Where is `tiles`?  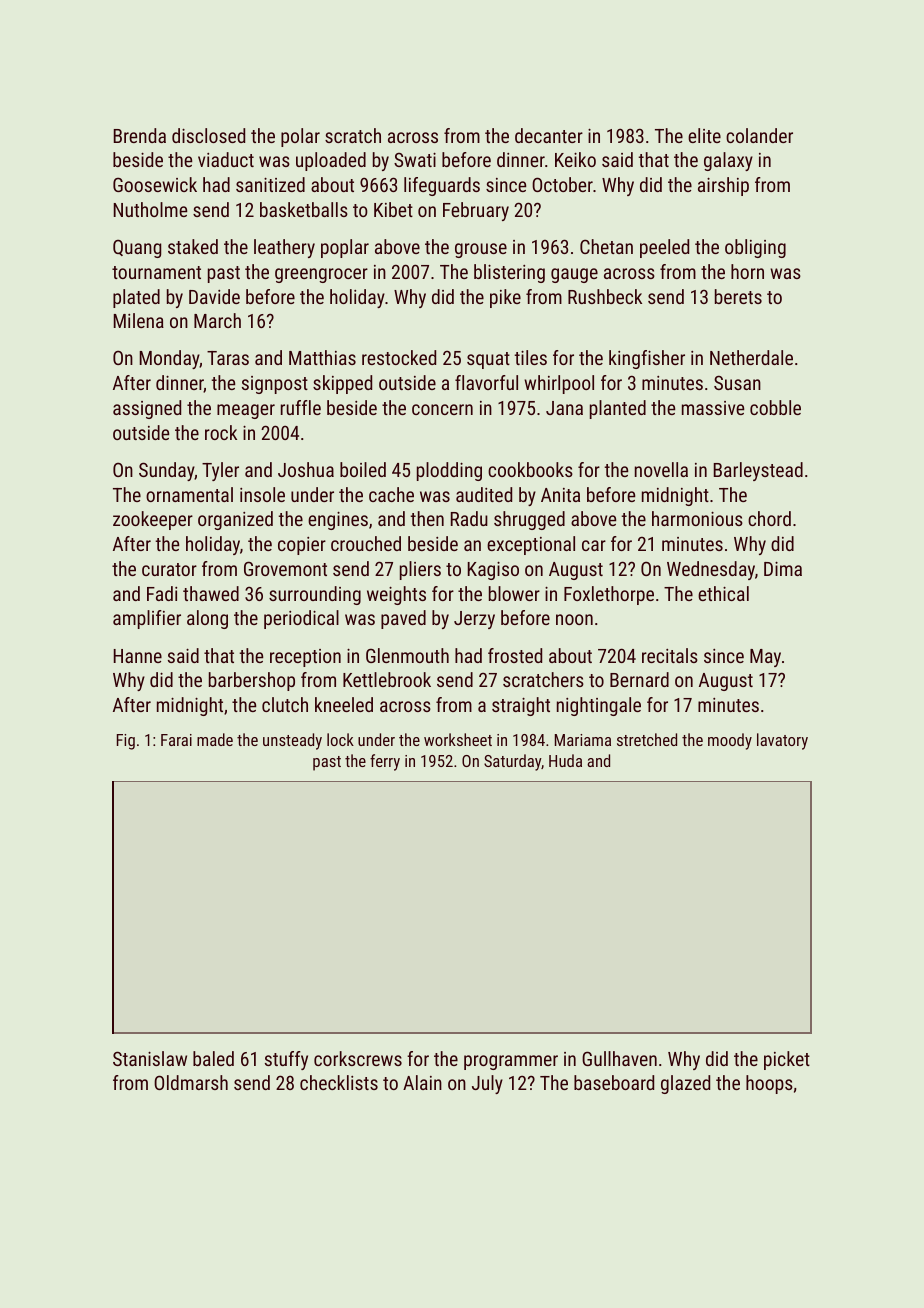 tiles is located at coordinates (530, 357).
